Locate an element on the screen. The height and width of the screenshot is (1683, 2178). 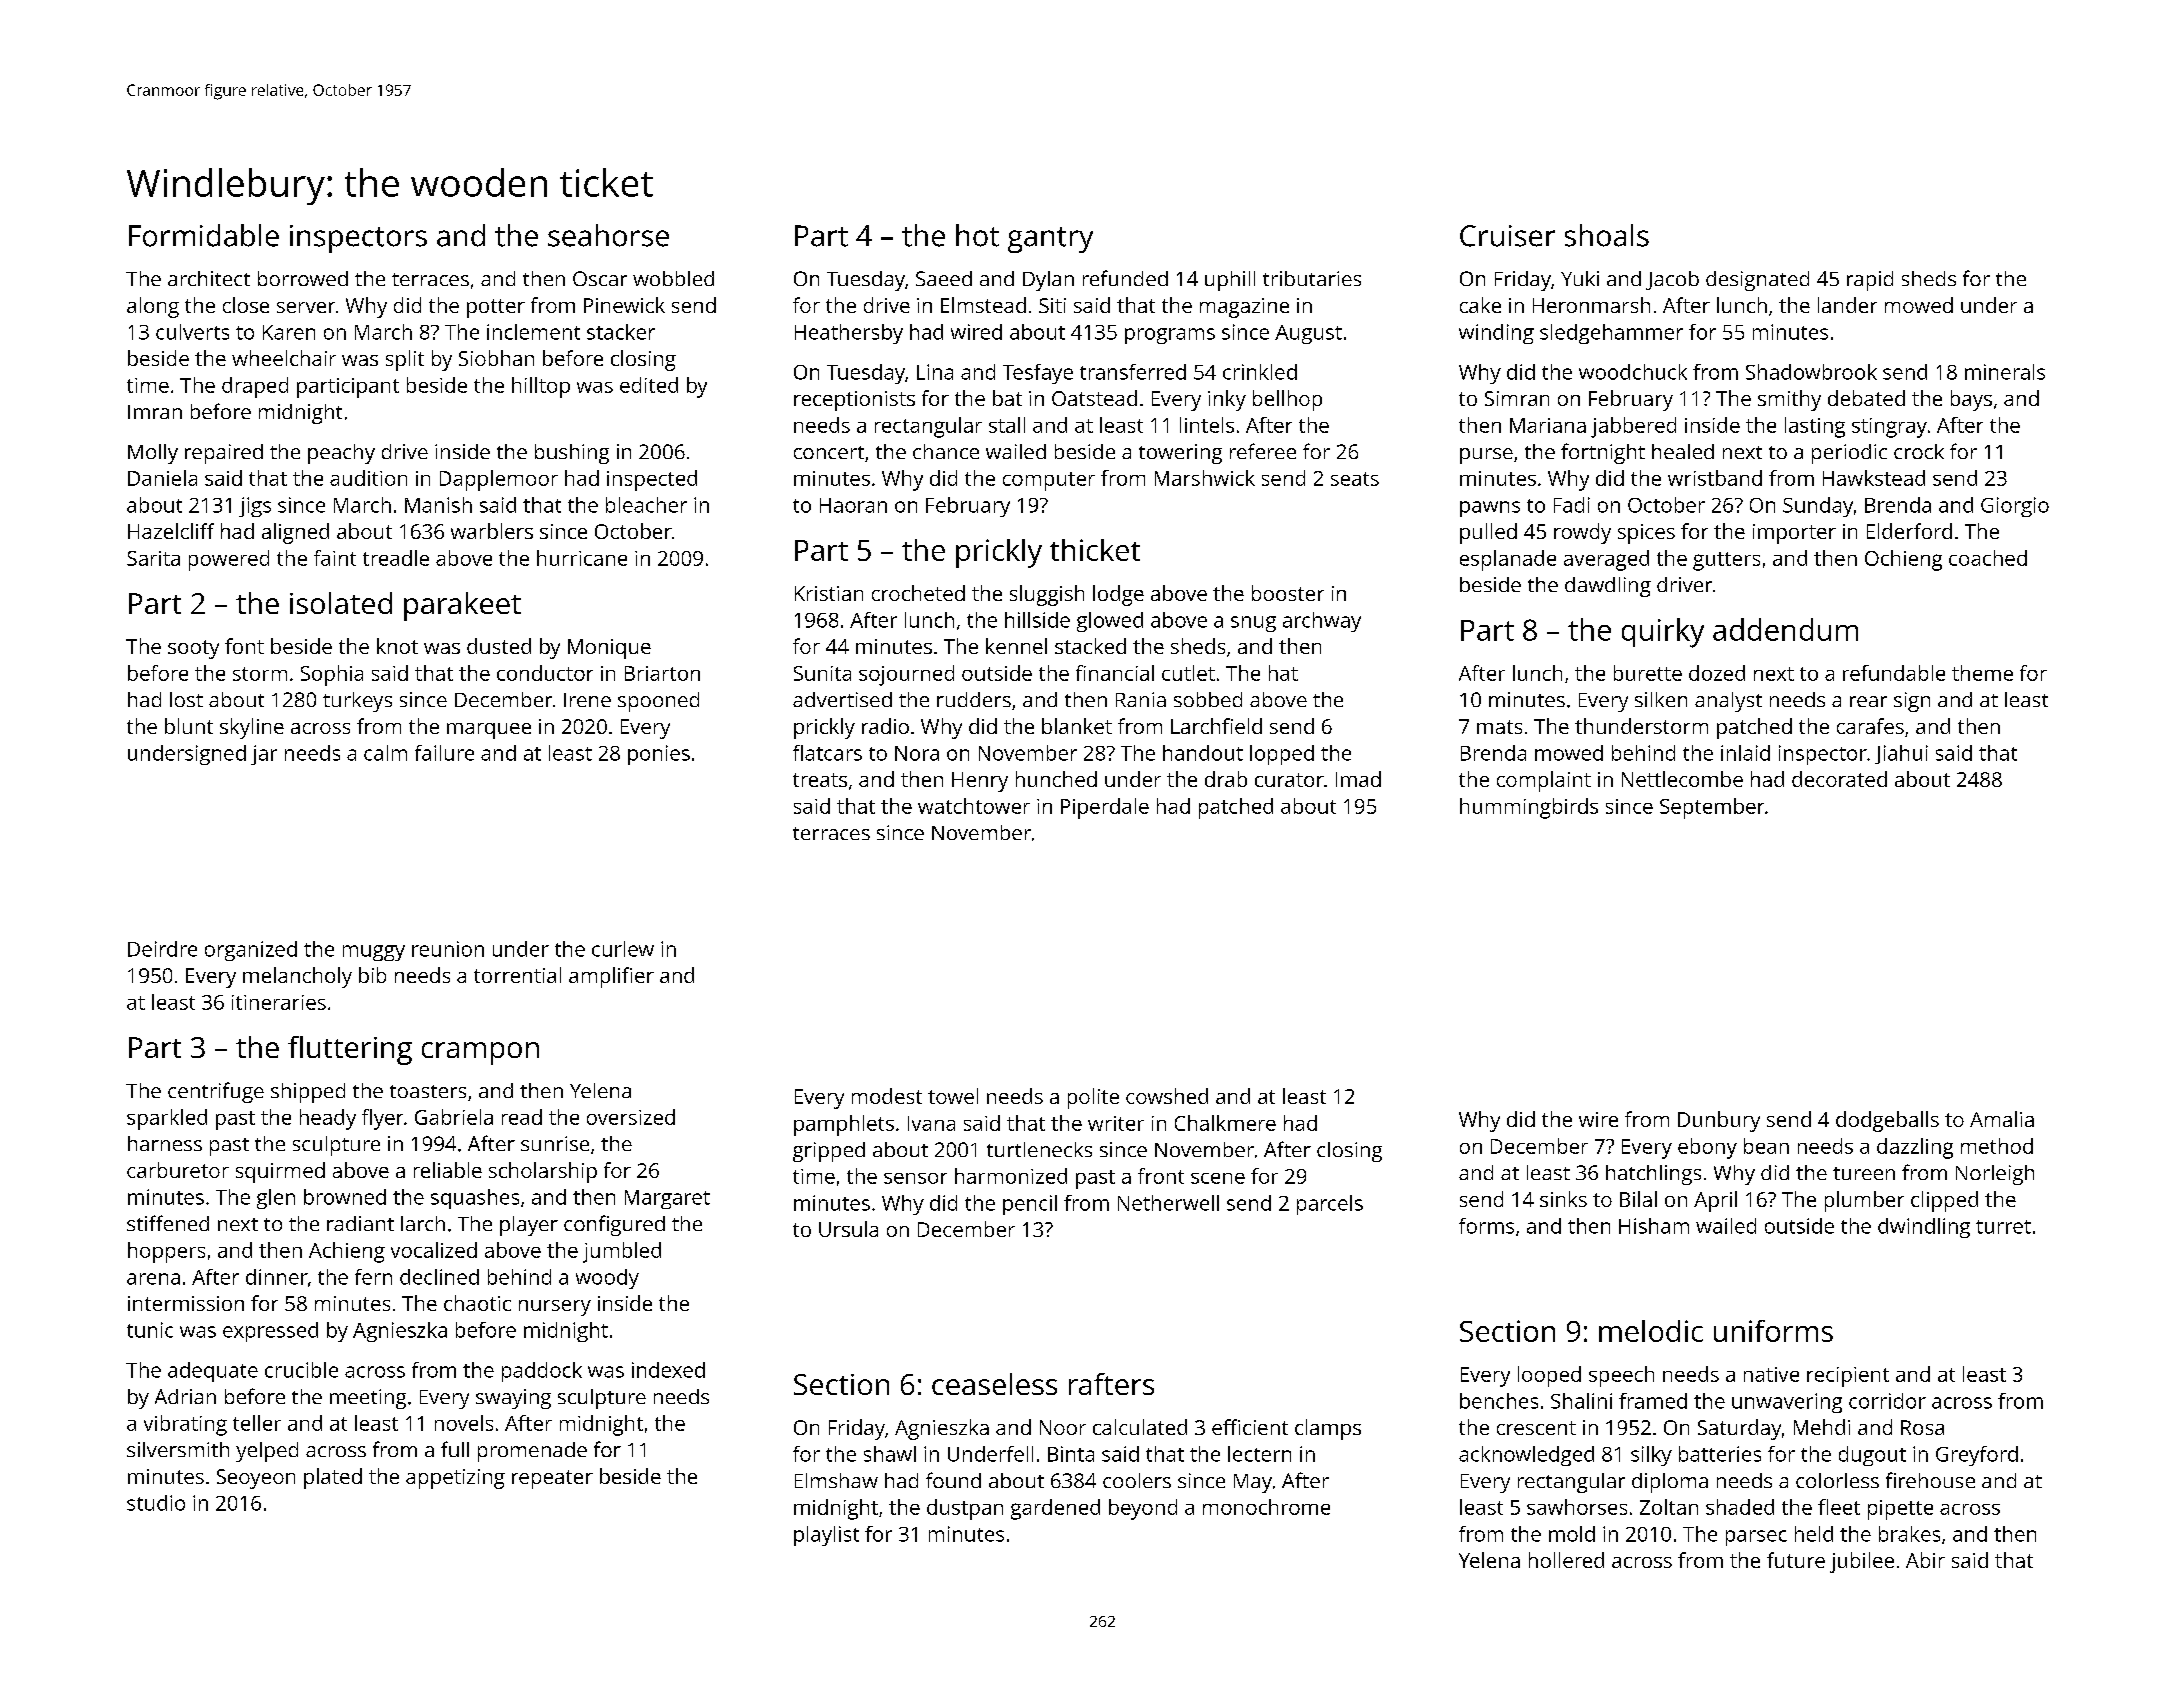
appetizing is located at coordinates (455, 1479).
